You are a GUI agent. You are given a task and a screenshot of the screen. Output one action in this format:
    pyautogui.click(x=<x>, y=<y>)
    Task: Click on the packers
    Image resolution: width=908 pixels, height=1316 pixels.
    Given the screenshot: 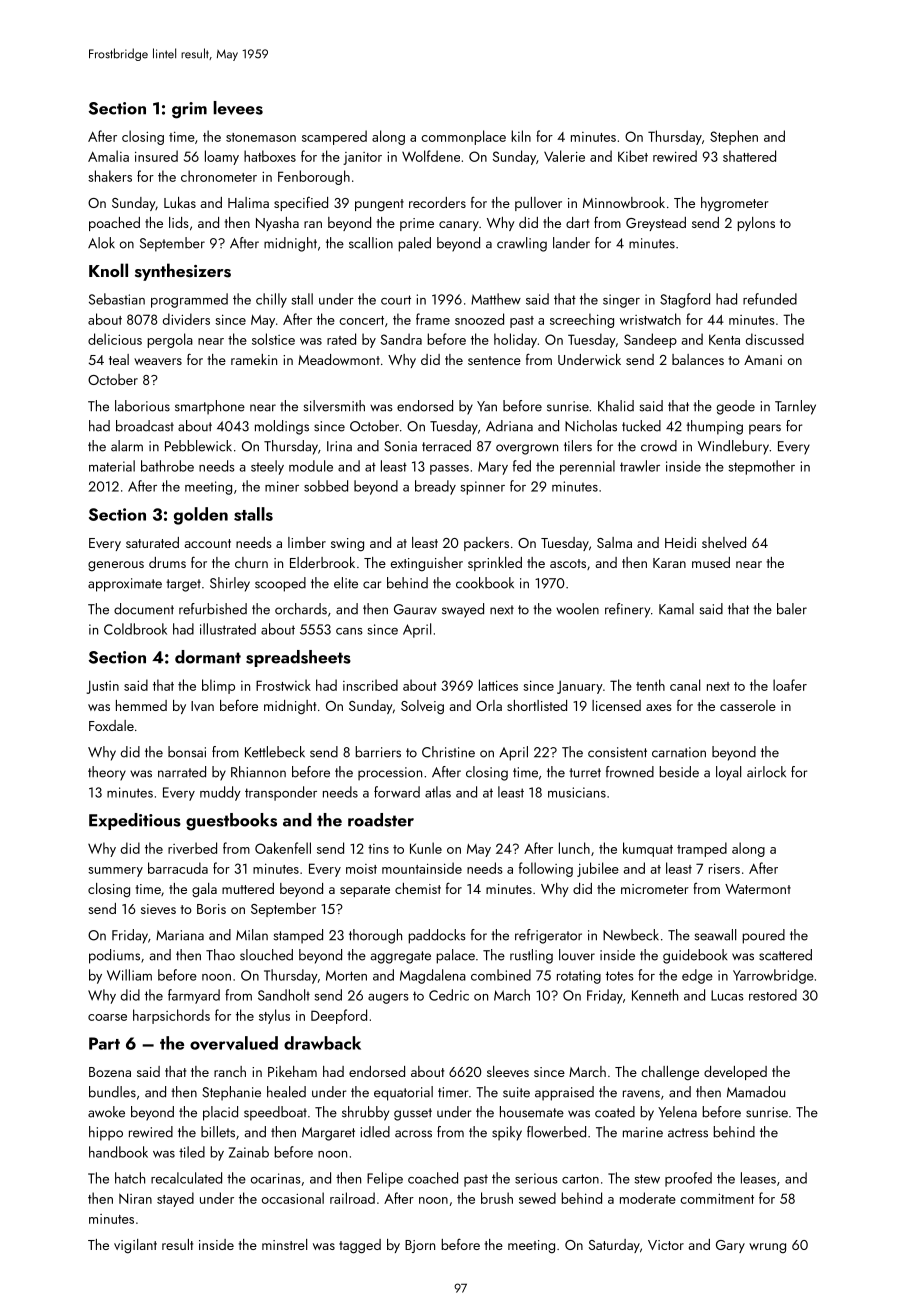 What is the action you would take?
    pyautogui.click(x=486, y=544)
